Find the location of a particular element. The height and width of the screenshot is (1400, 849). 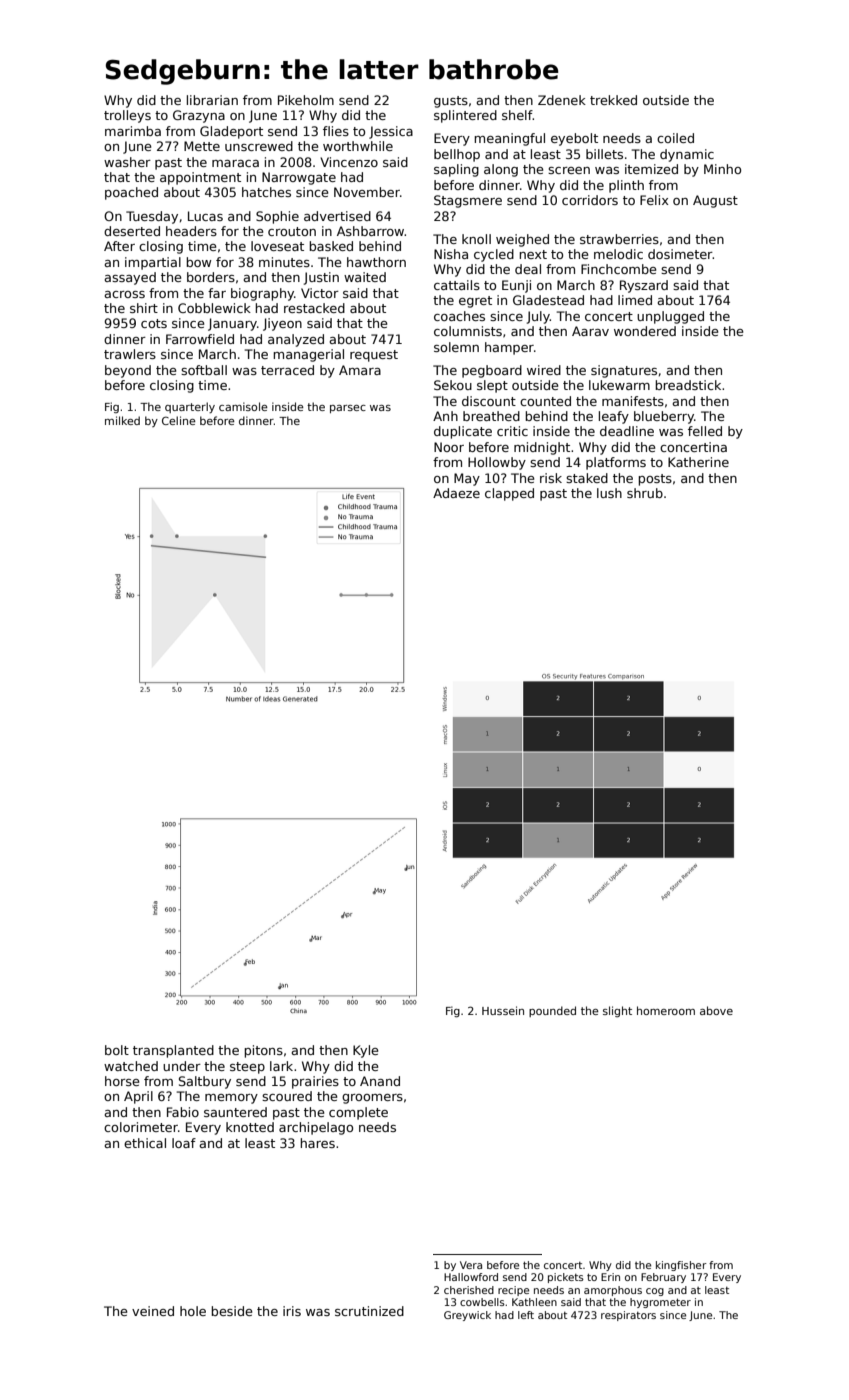

Amara is located at coordinates (360, 370).
